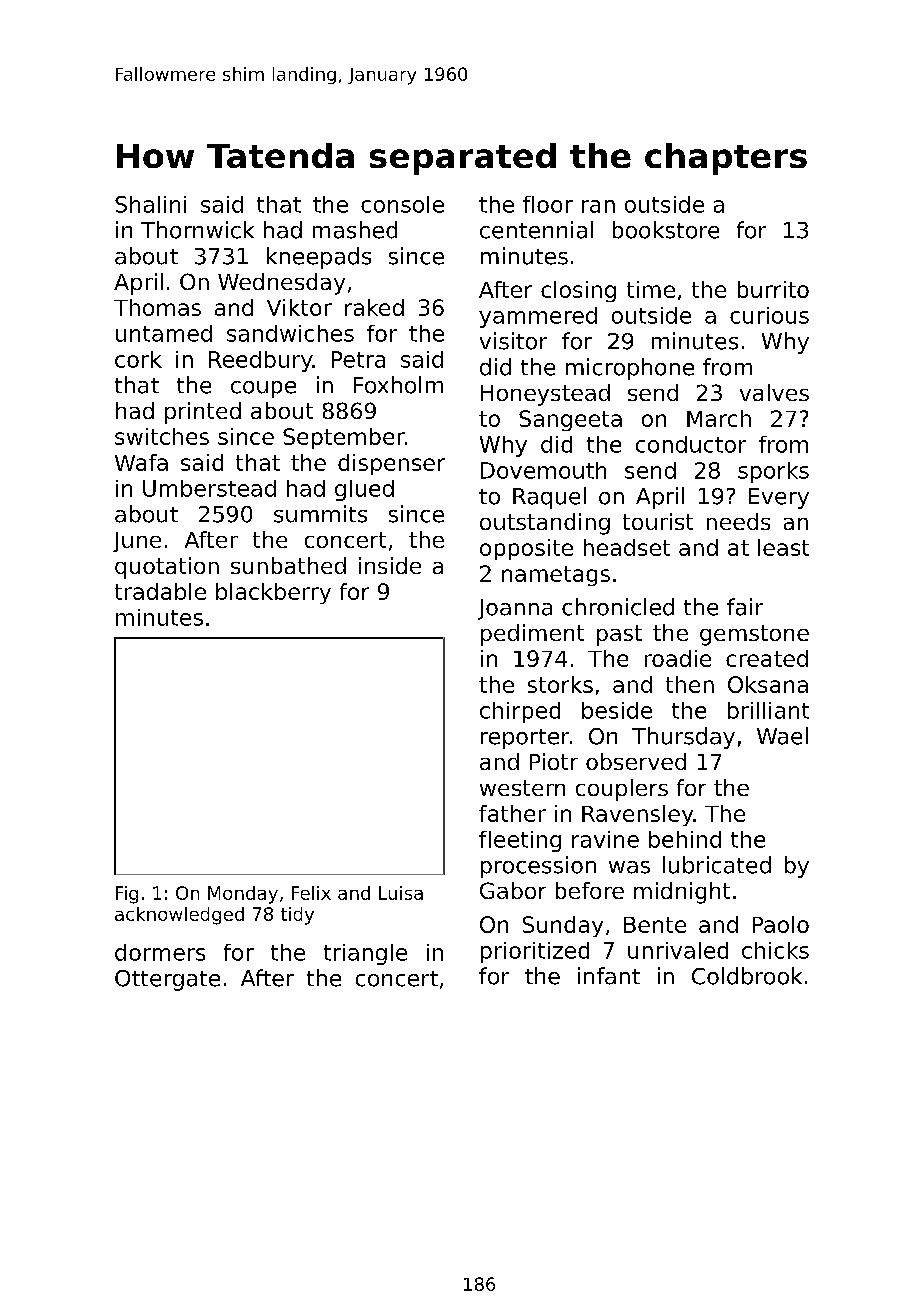 The image size is (924, 1314). Describe the element at coordinates (543, 470) in the screenshot. I see `Dovemouth` at that location.
